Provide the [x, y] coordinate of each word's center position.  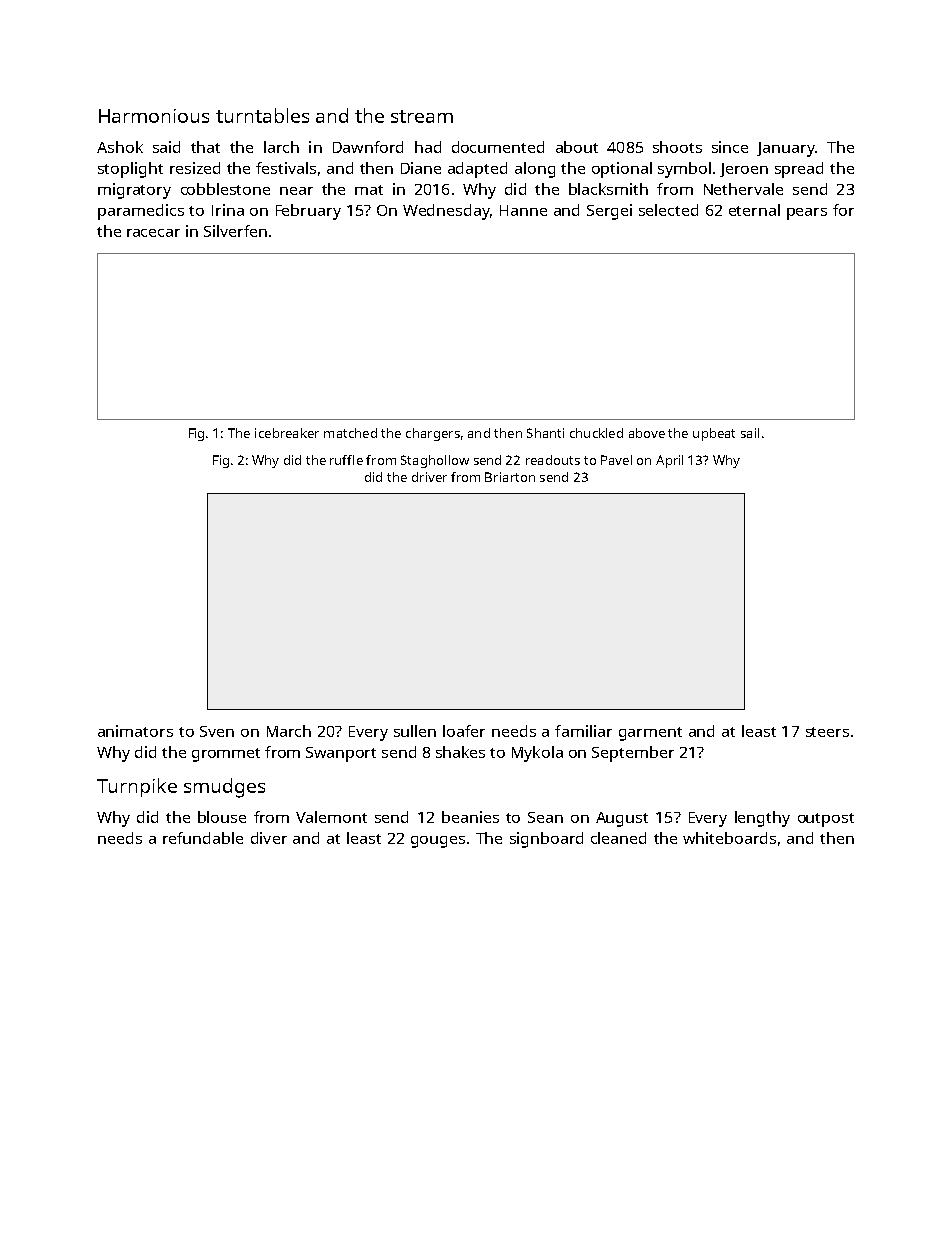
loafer [464, 731]
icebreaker [287, 433]
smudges [224, 788]
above [647, 433]
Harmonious [154, 116]
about [577, 147]
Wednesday [446, 212]
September [633, 754]
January [786, 149]
